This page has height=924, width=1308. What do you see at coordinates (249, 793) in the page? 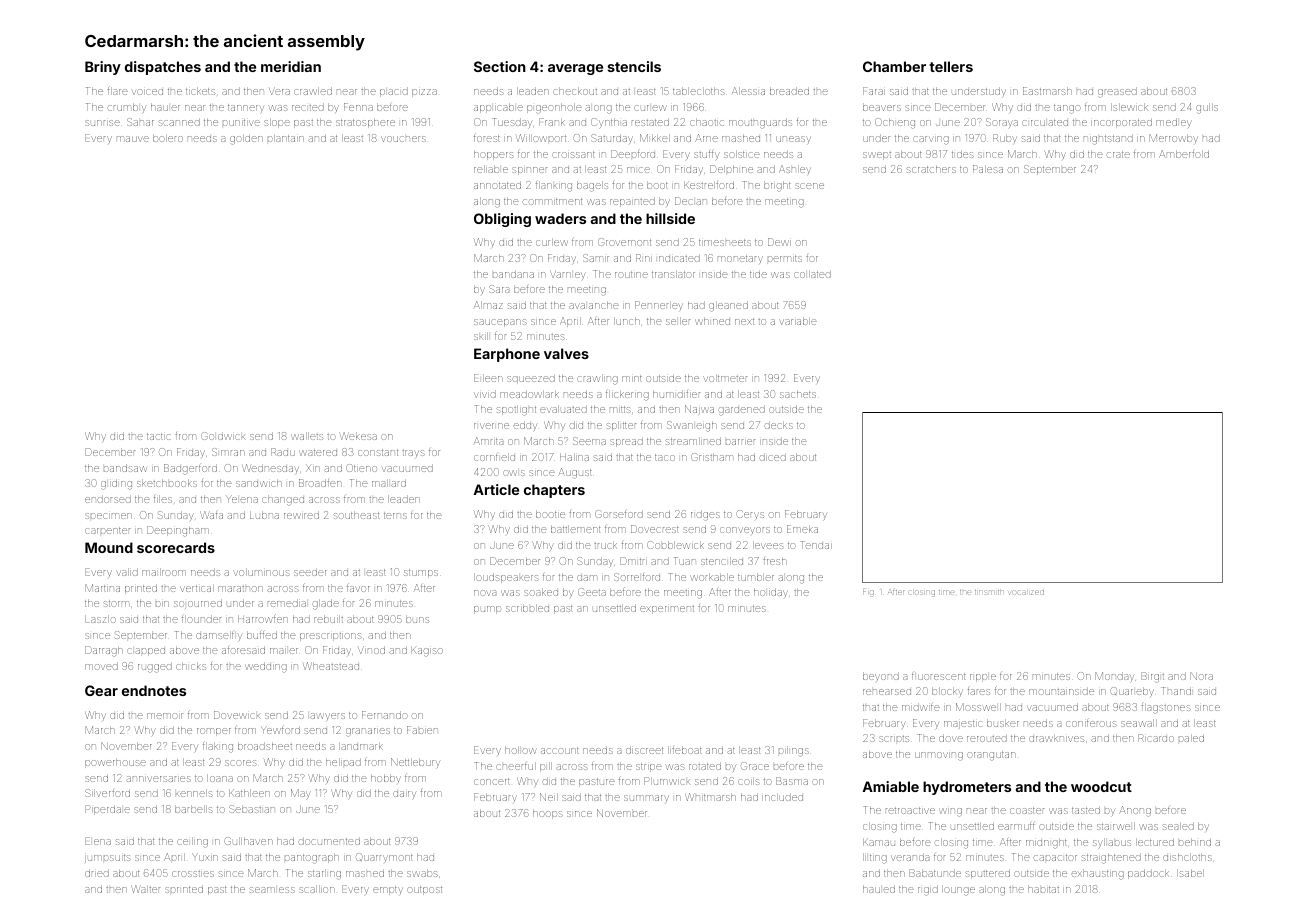
I see `Kathleen` at bounding box center [249, 793].
